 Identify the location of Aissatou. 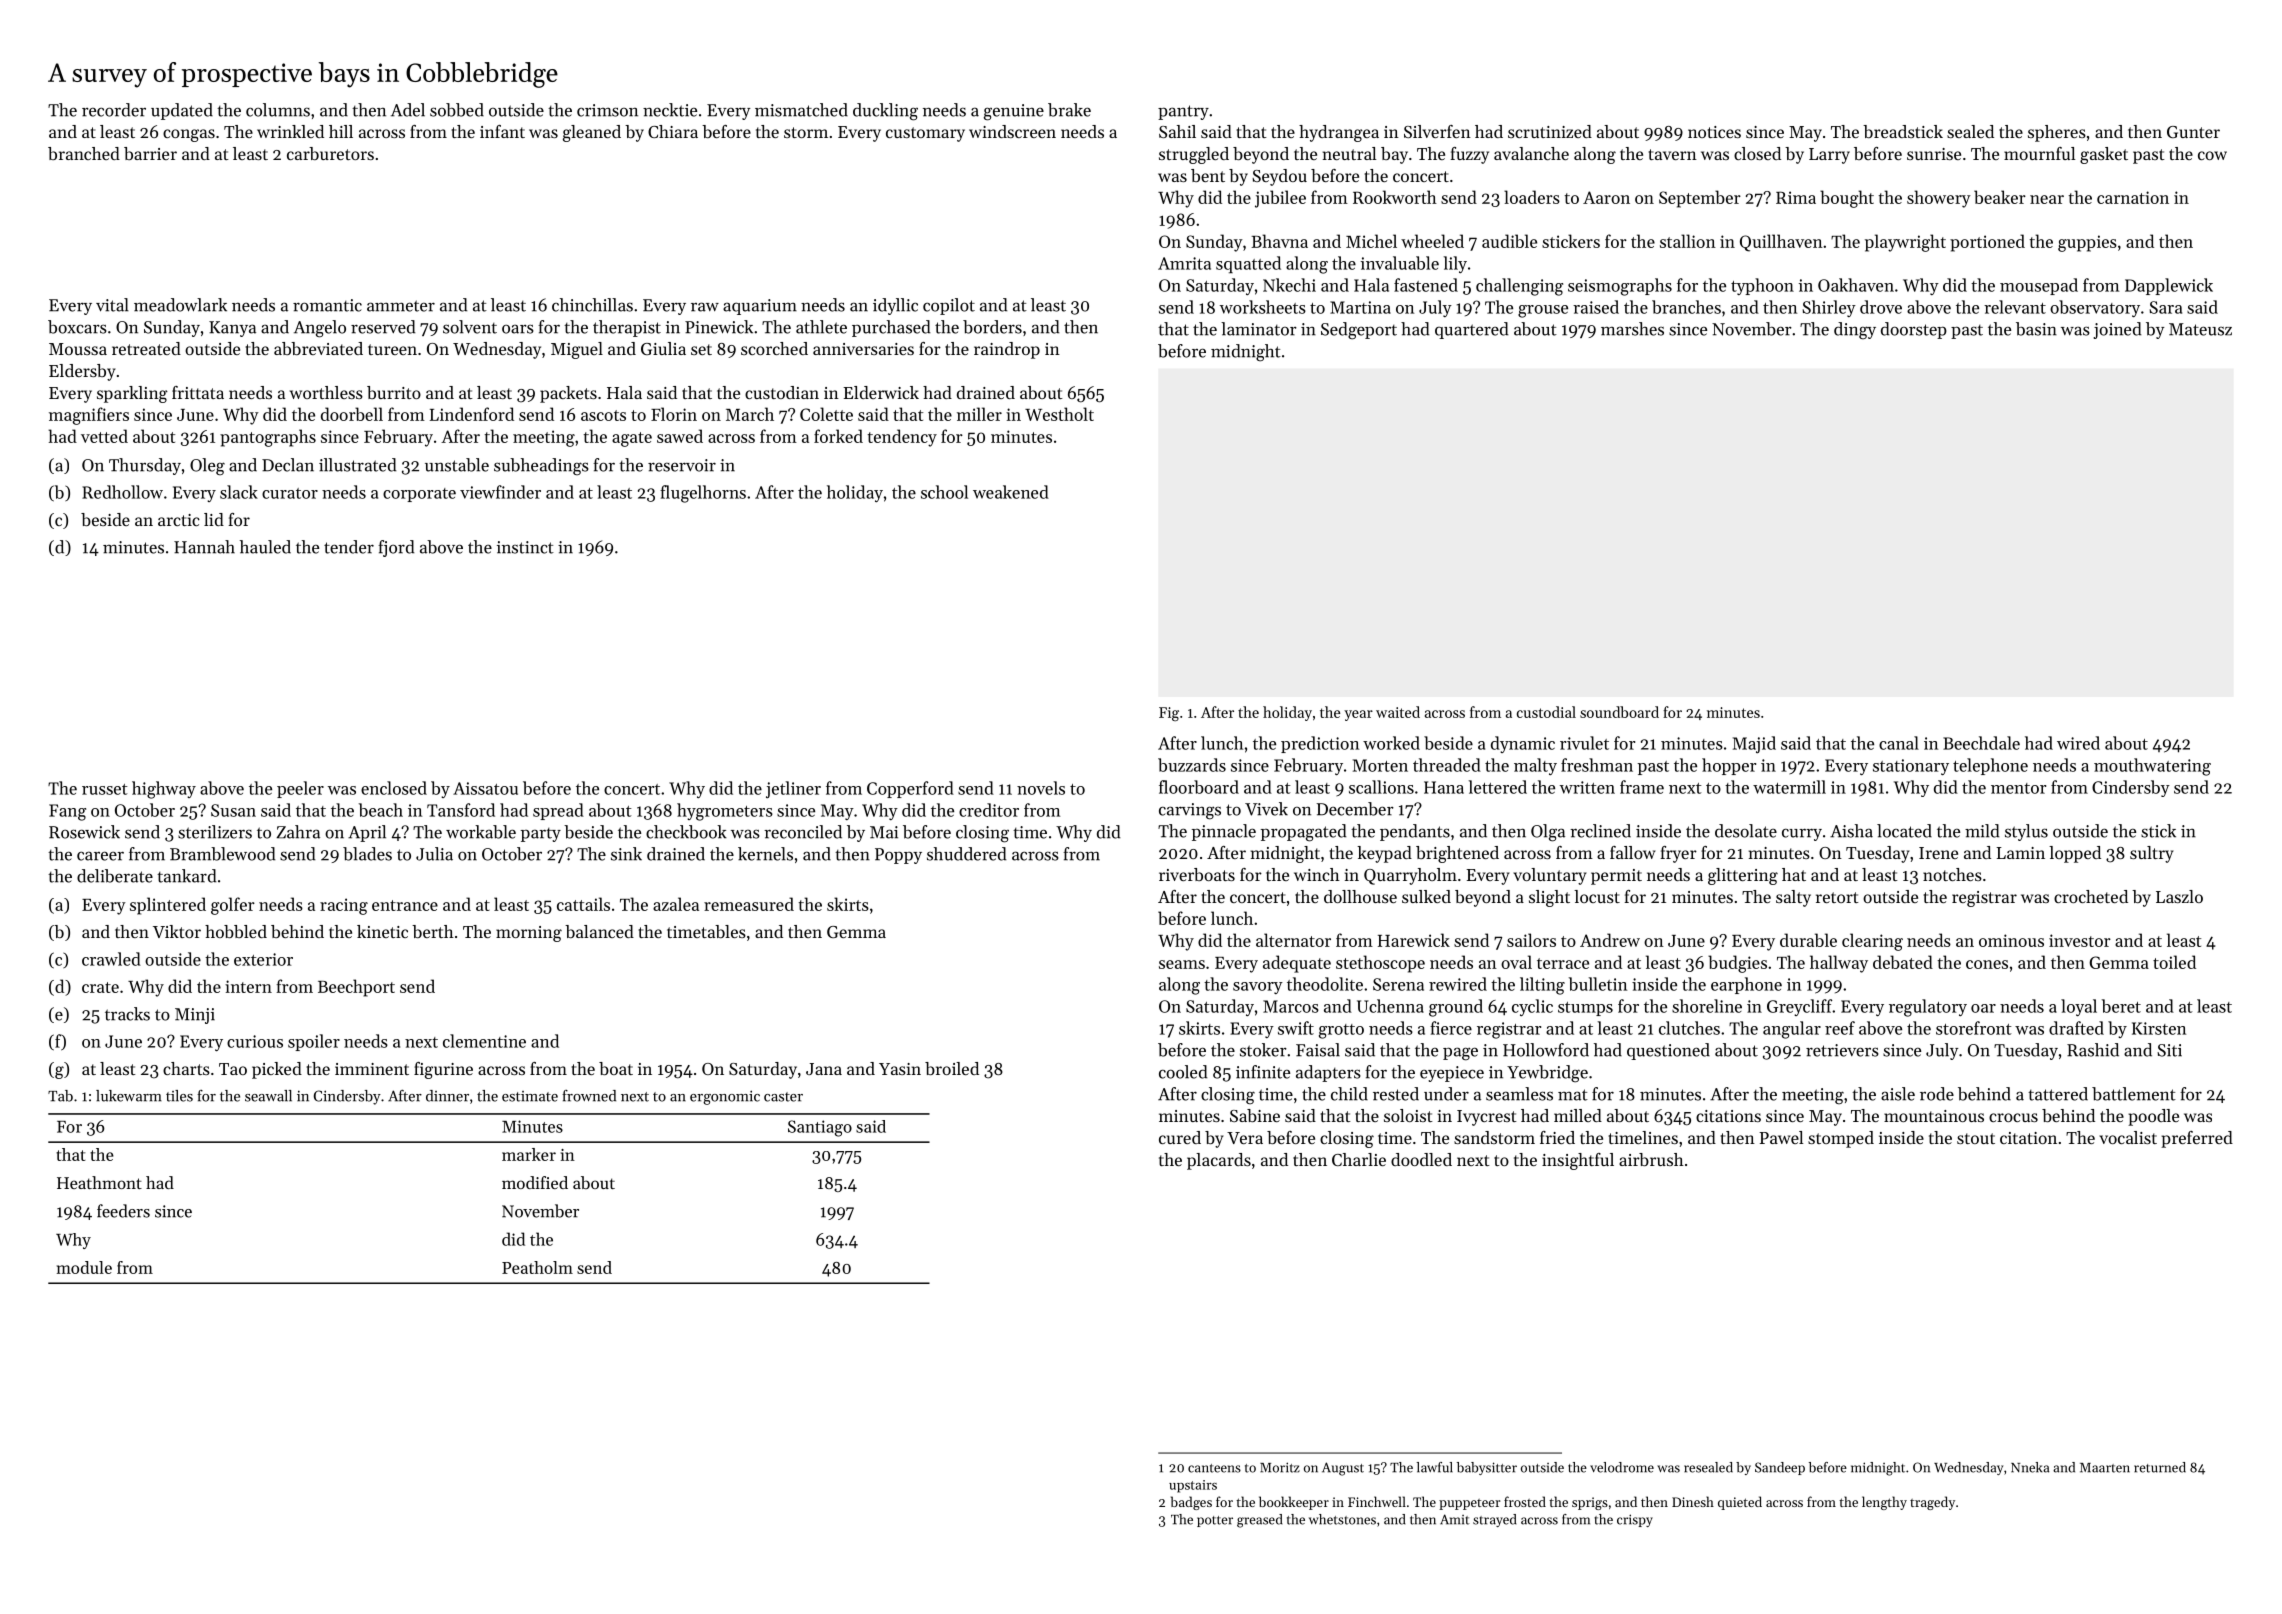
(485, 788).
